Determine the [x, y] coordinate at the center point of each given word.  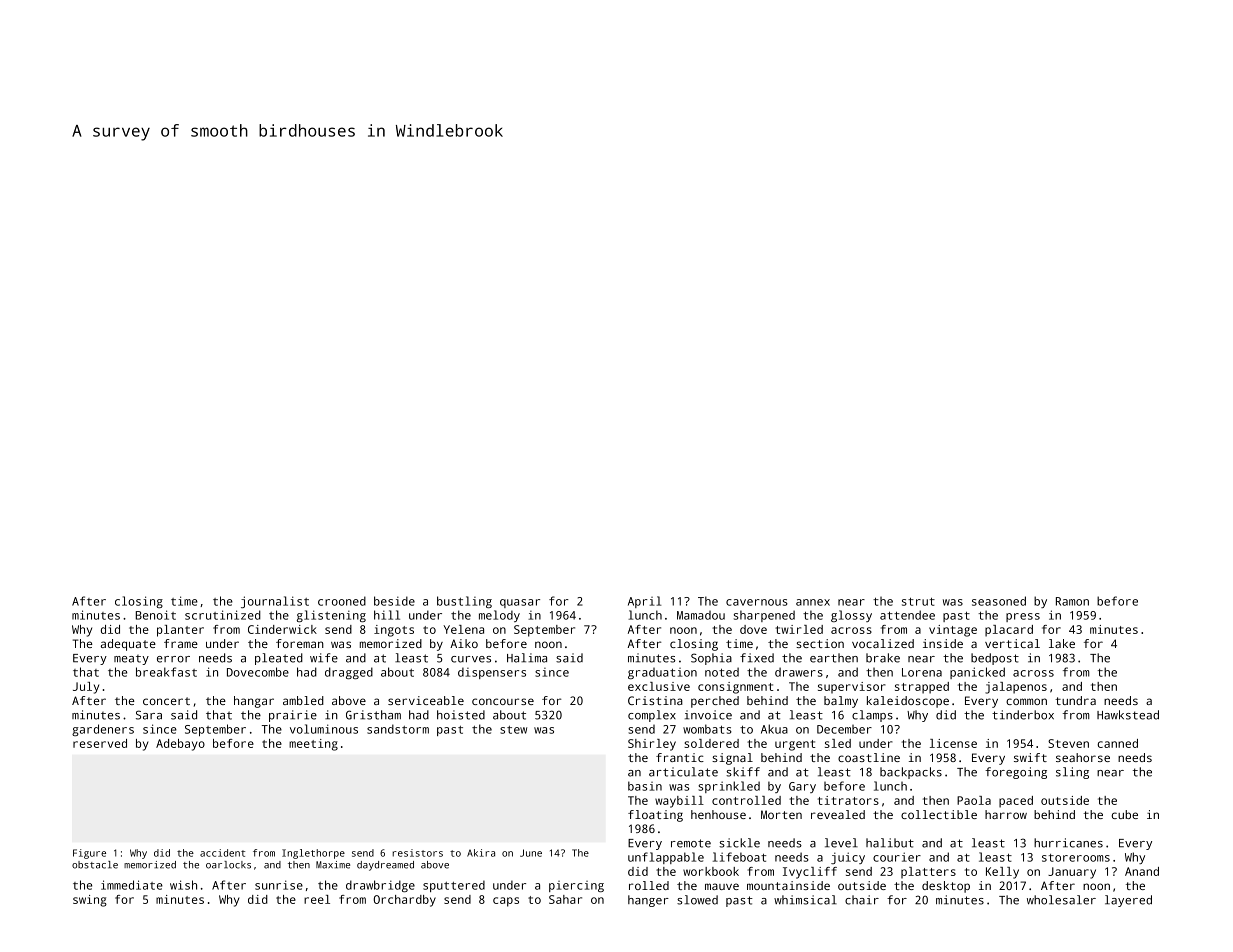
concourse [503, 701]
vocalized [883, 643]
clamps [872, 716]
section [820, 643]
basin [645, 786]
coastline [869, 757]
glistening [331, 616]
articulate [683, 772]
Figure [89, 854]
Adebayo [180, 745]
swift [1030, 757]
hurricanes [1068, 843]
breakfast [166, 672]
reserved [100, 743]
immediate [132, 885]
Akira [481, 853]
